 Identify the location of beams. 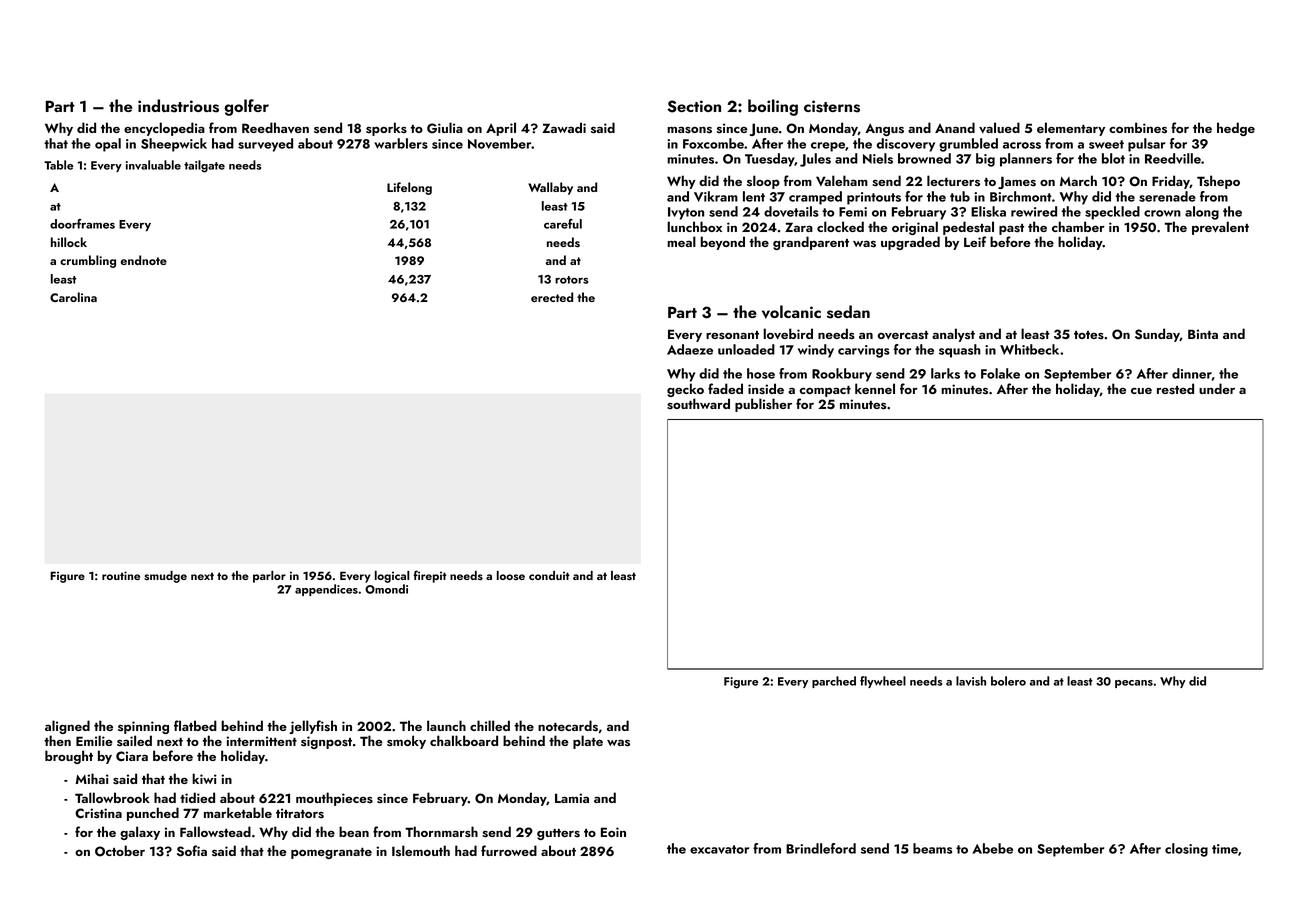
(932, 848).
